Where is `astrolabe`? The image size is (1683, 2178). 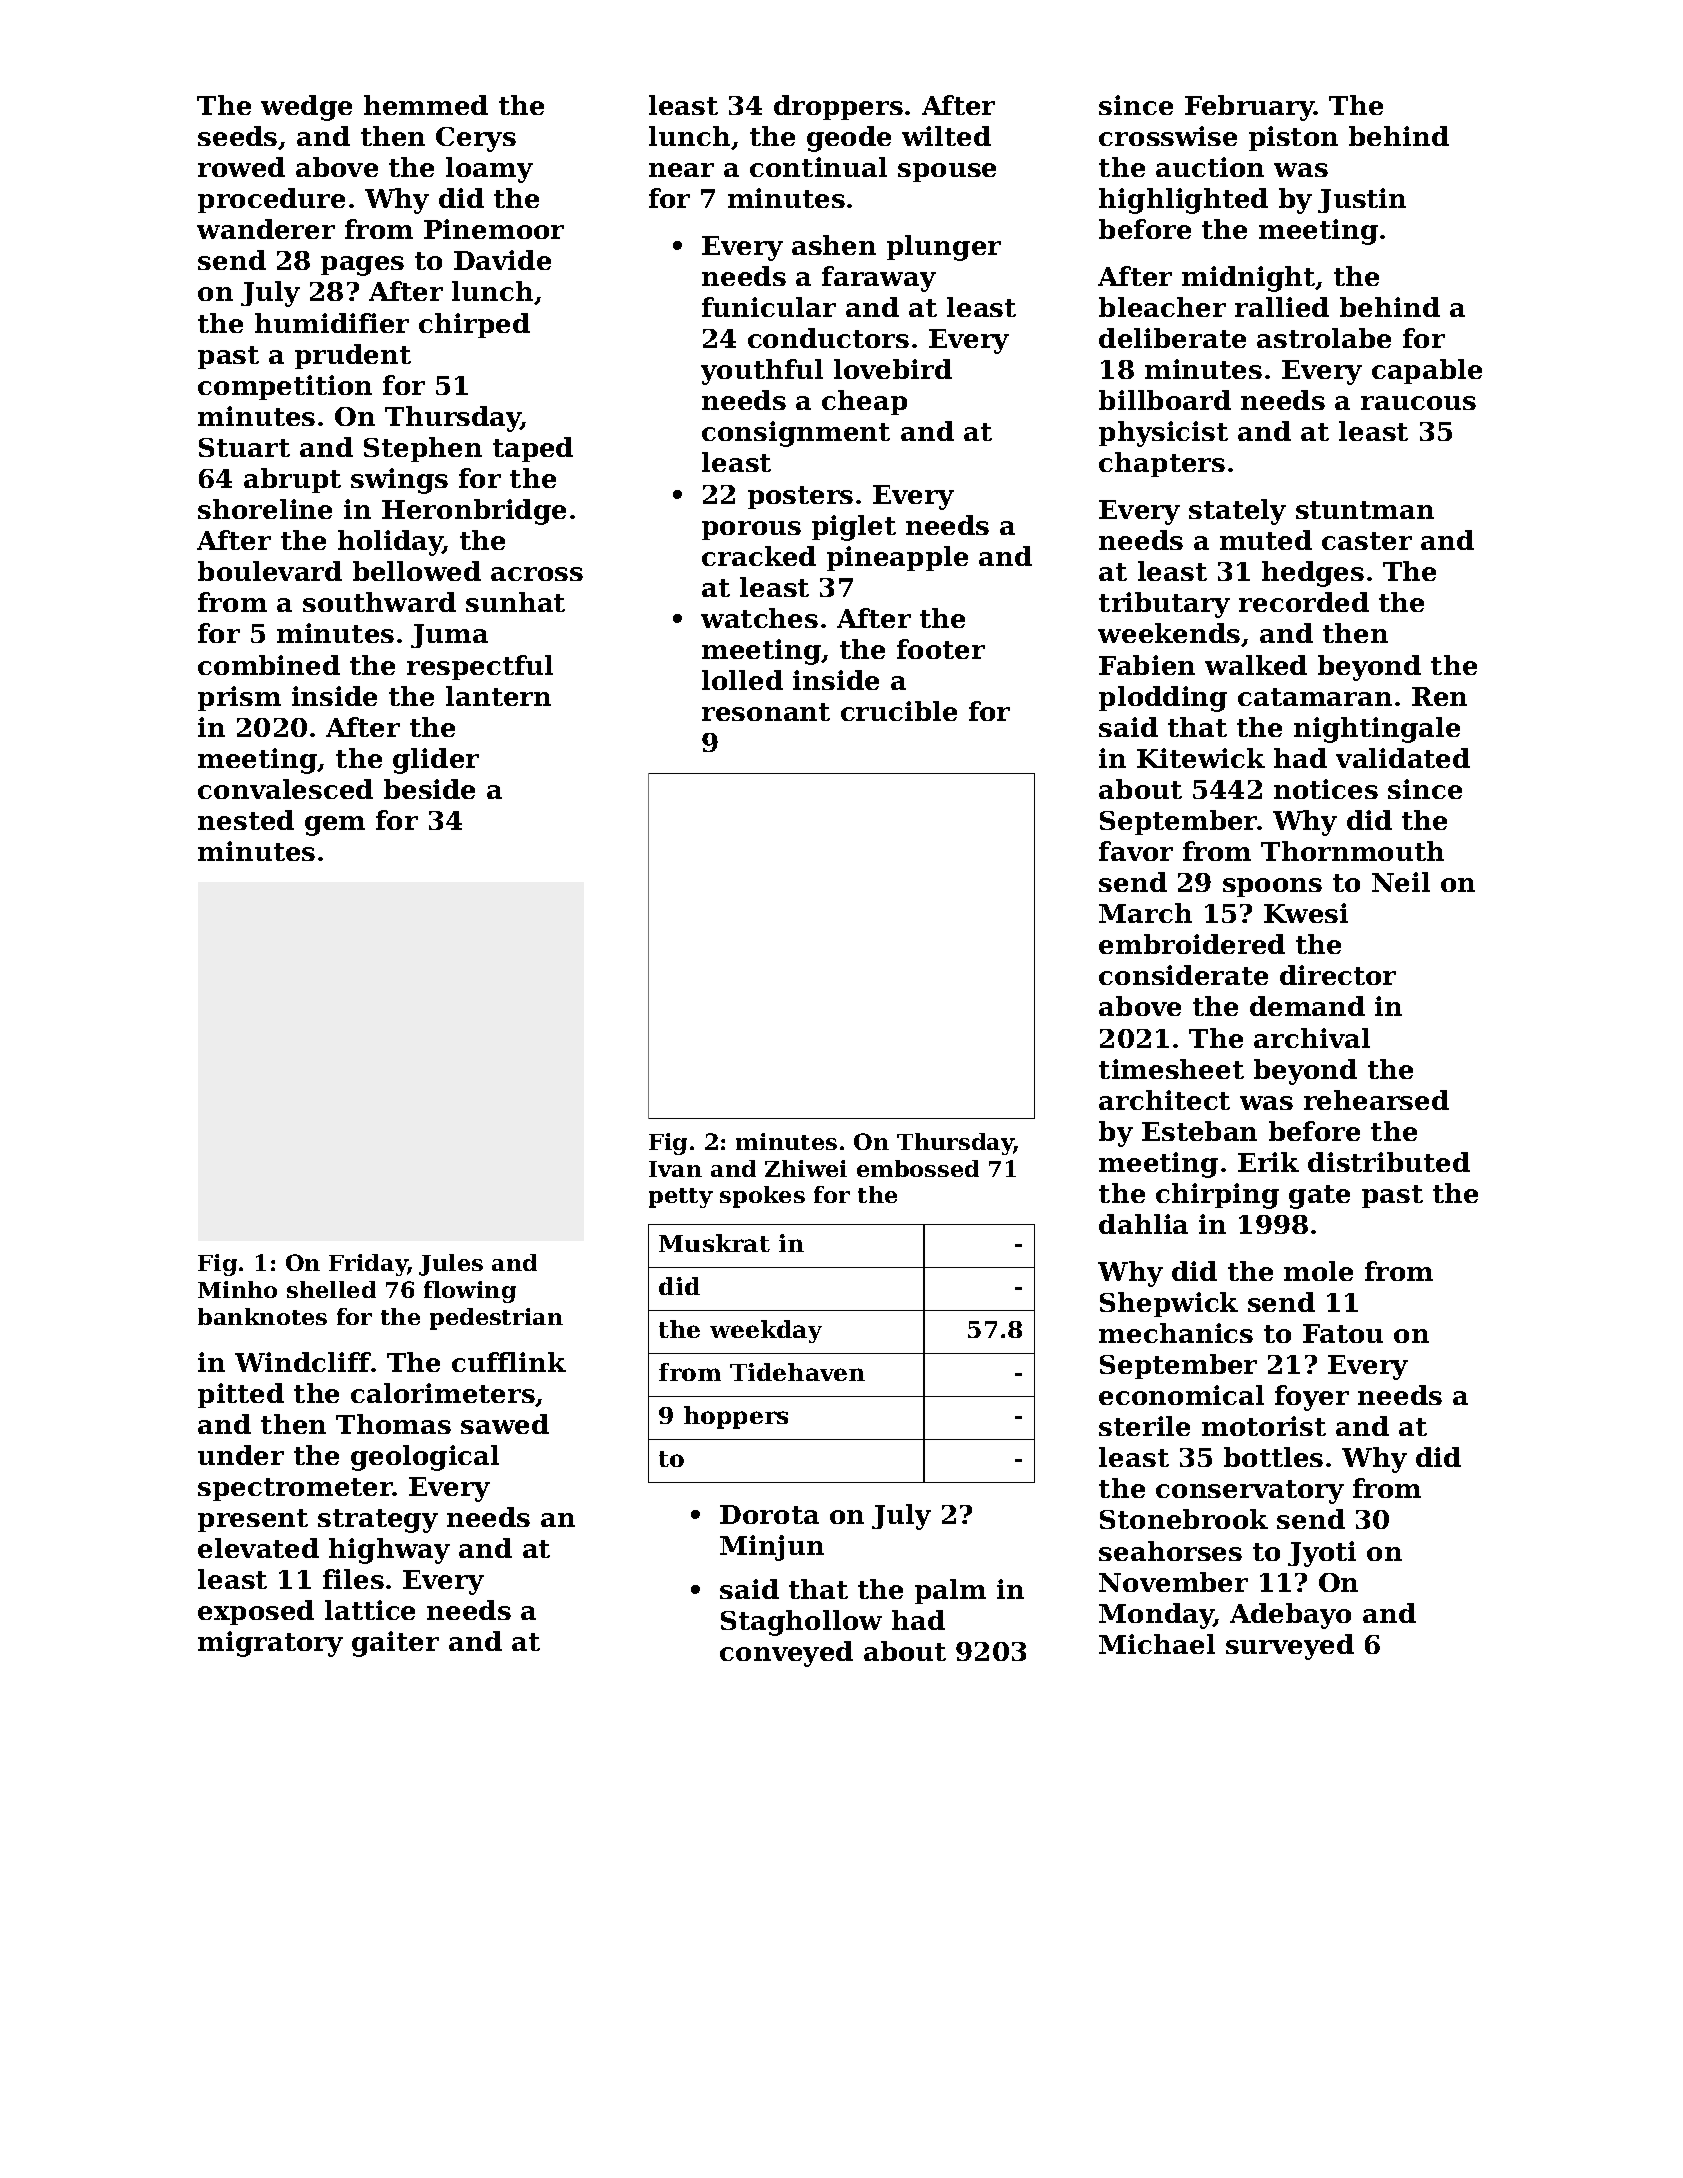 astrolabe is located at coordinates (1324, 338).
